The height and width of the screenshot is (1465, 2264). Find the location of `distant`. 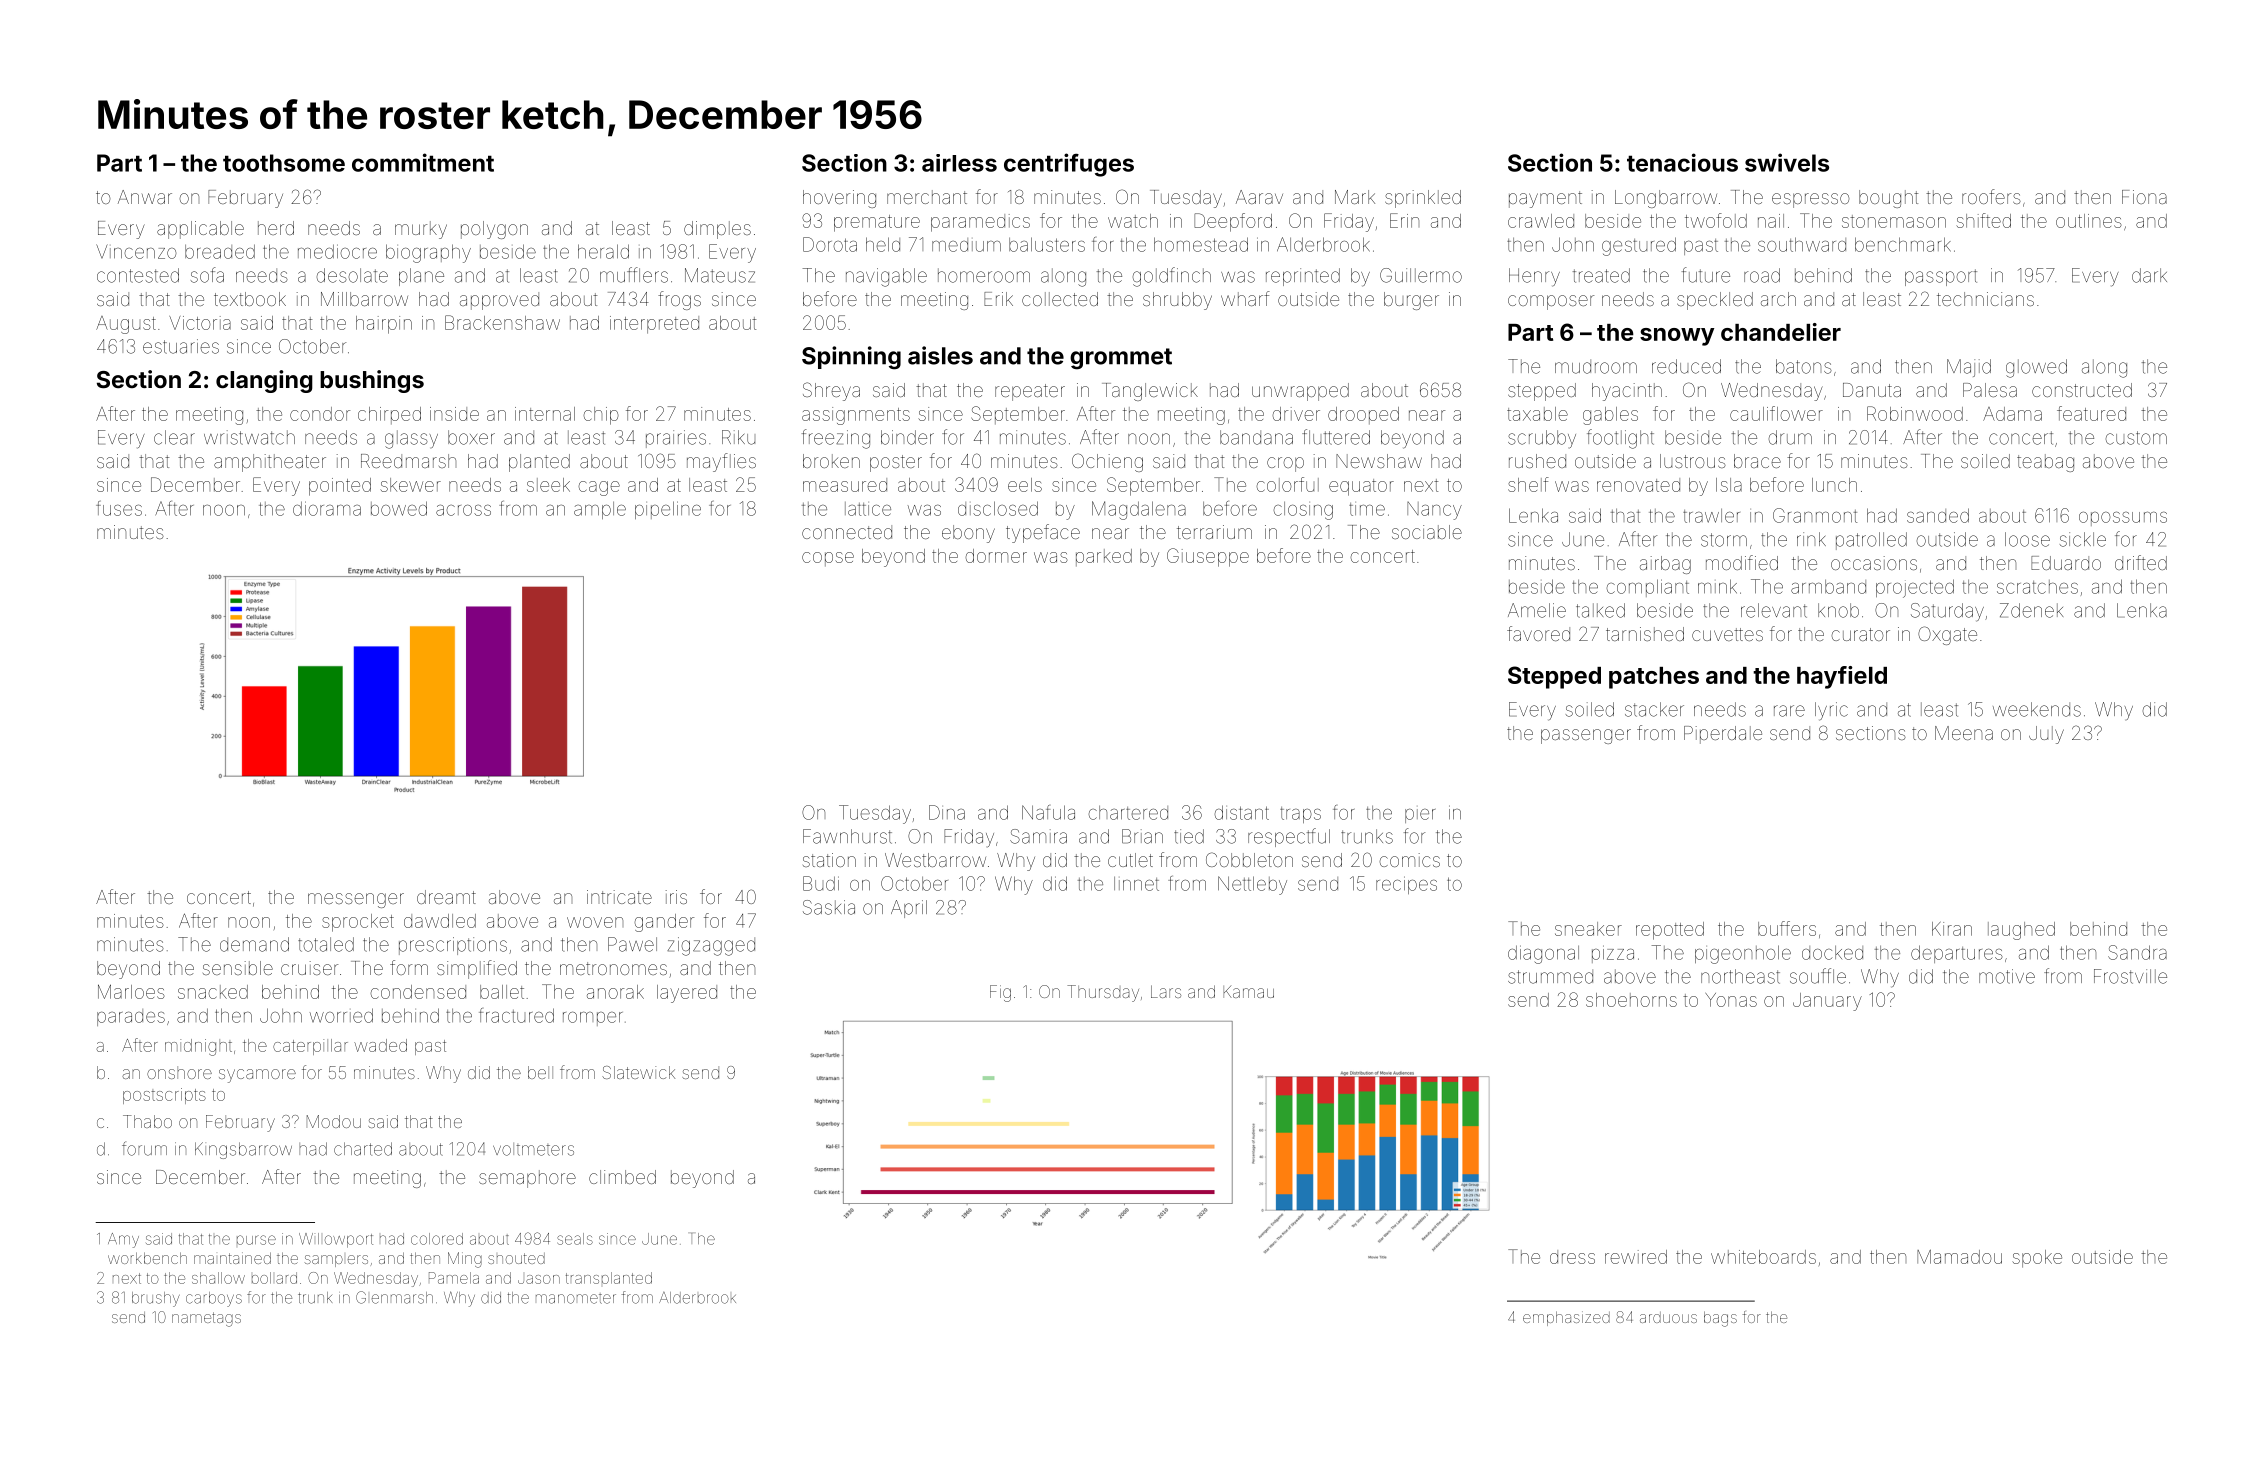

distant is located at coordinates (1241, 812).
